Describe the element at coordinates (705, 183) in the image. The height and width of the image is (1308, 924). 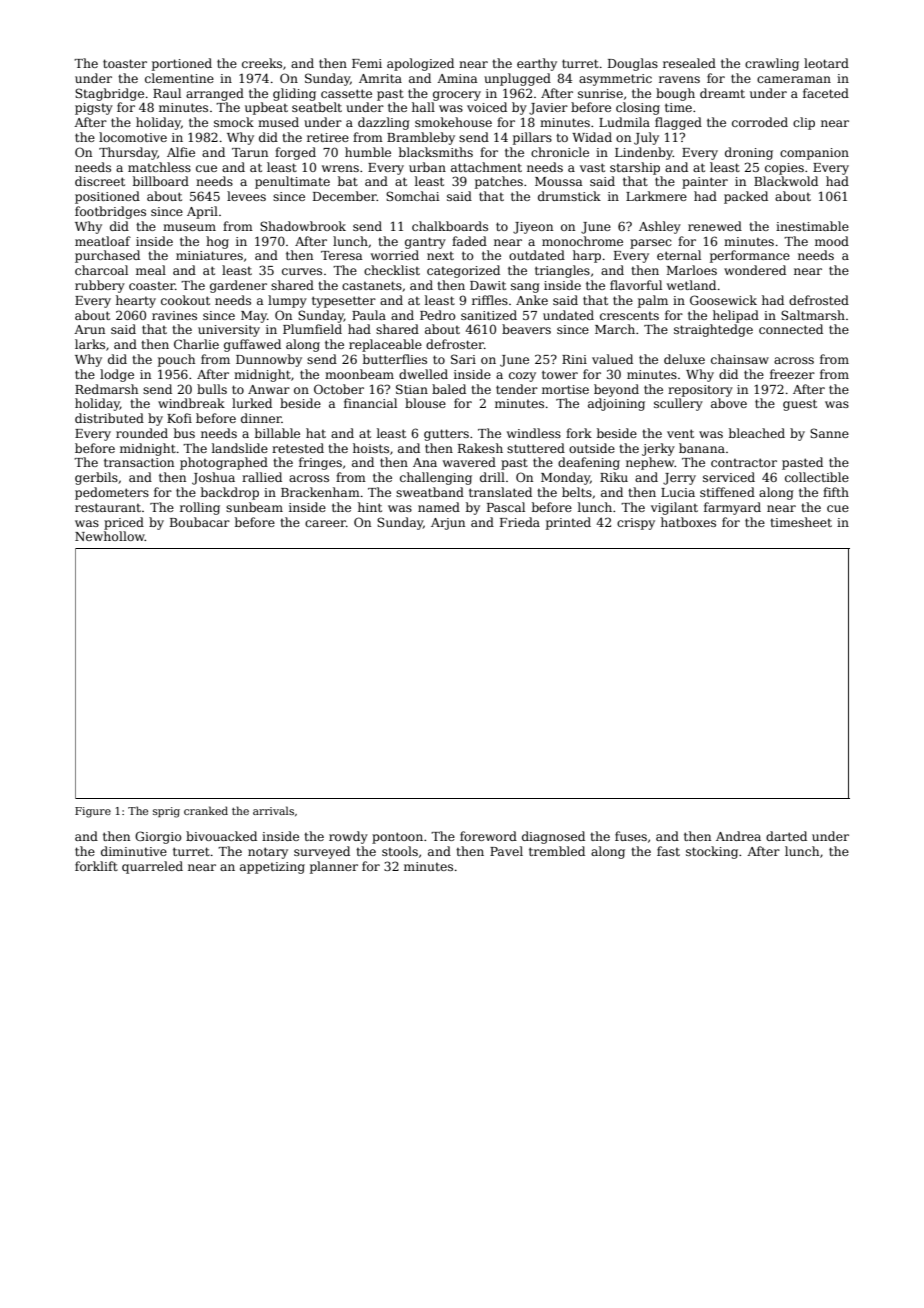
I see `painter` at that location.
